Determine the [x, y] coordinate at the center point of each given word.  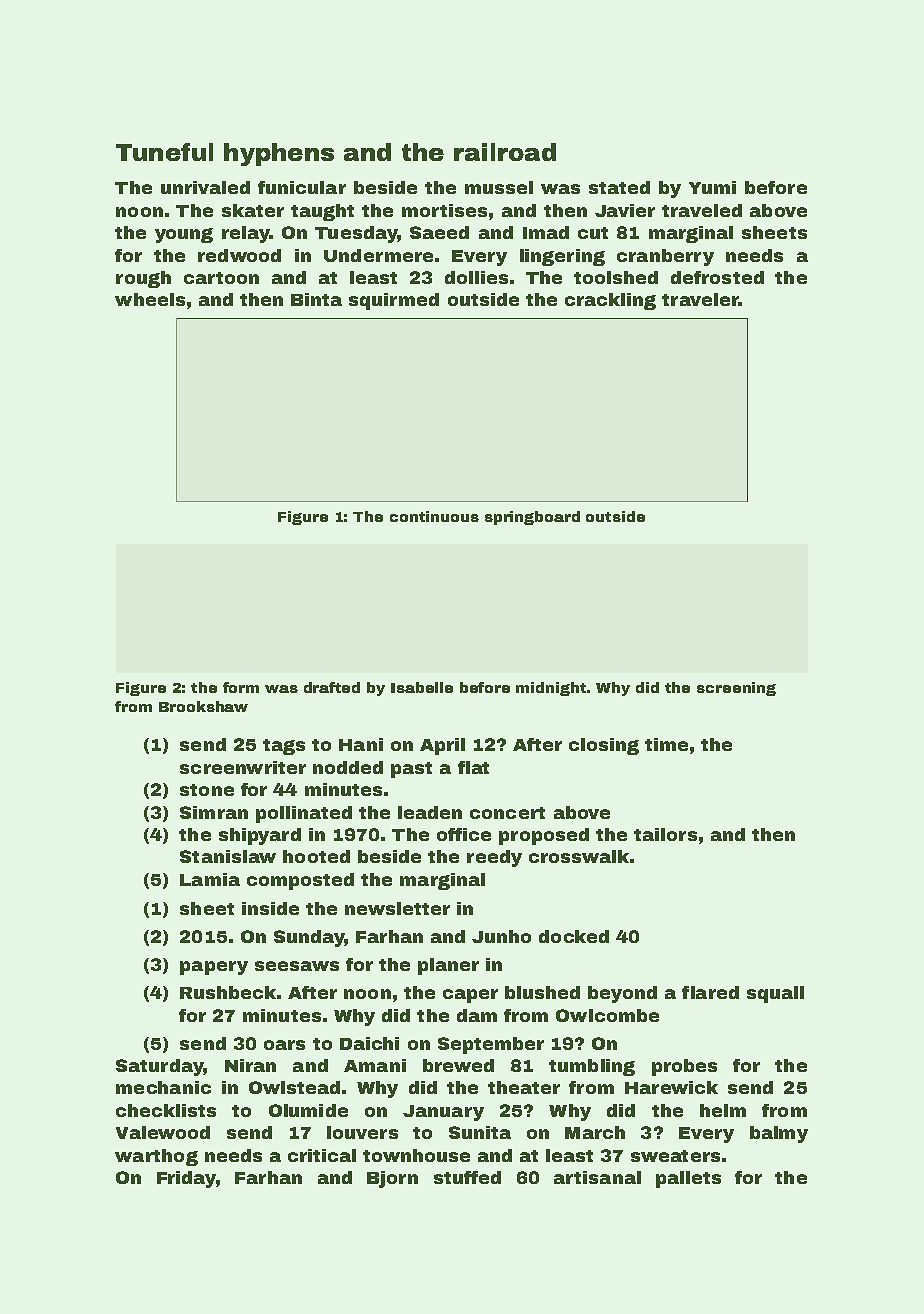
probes [684, 1067]
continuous [434, 516]
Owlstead [294, 1087]
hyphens [279, 154]
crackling [610, 301]
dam [477, 1015]
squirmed [394, 301]
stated [619, 187]
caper [470, 996]
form [241, 687]
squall [775, 994]
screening [736, 689]
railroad [505, 152]
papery [214, 968]
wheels [150, 299]
